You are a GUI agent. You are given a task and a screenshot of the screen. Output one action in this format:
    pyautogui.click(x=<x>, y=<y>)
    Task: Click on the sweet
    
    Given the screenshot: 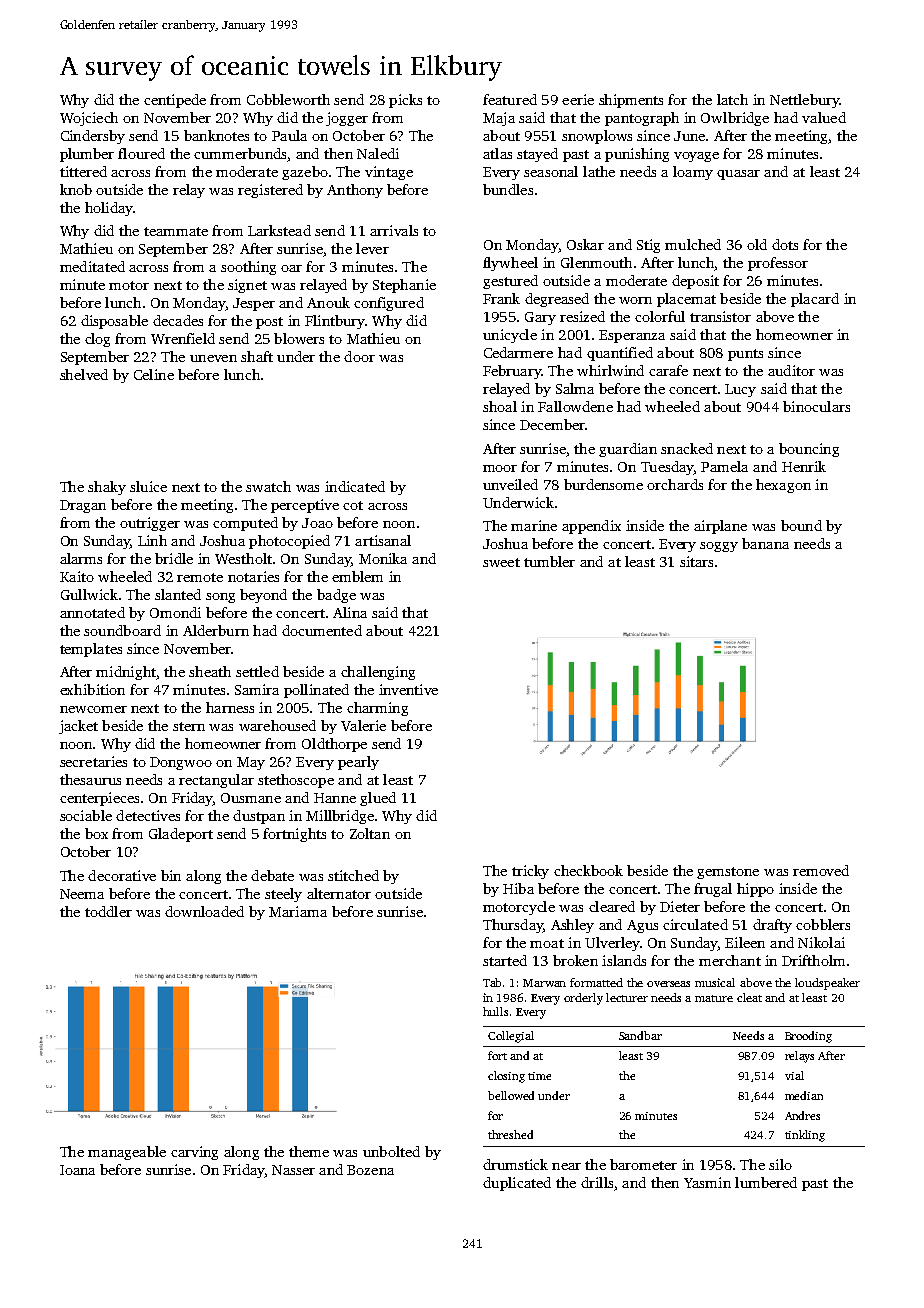 What is the action you would take?
    pyautogui.click(x=501, y=562)
